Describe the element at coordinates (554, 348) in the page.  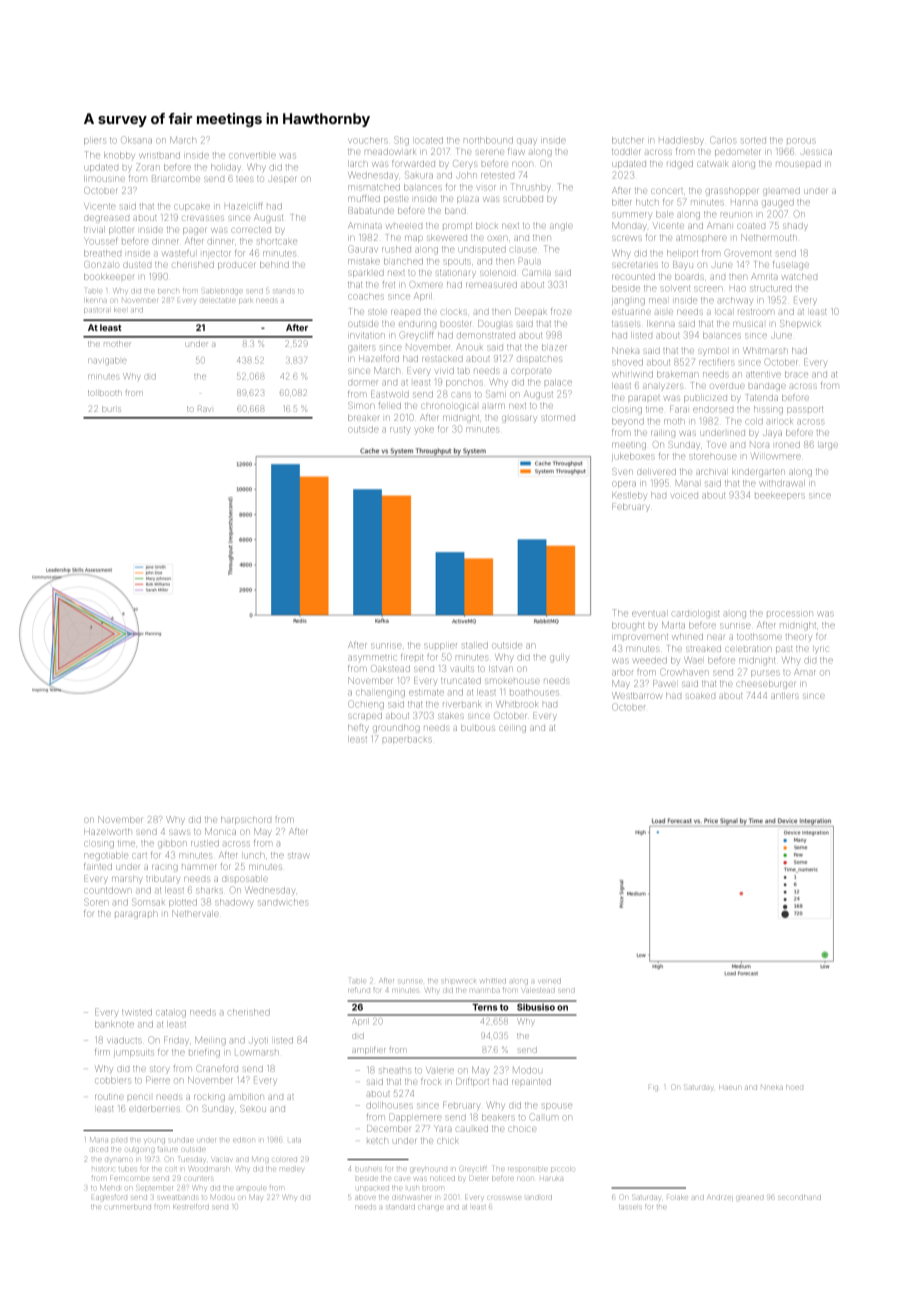
I see `blazer` at that location.
